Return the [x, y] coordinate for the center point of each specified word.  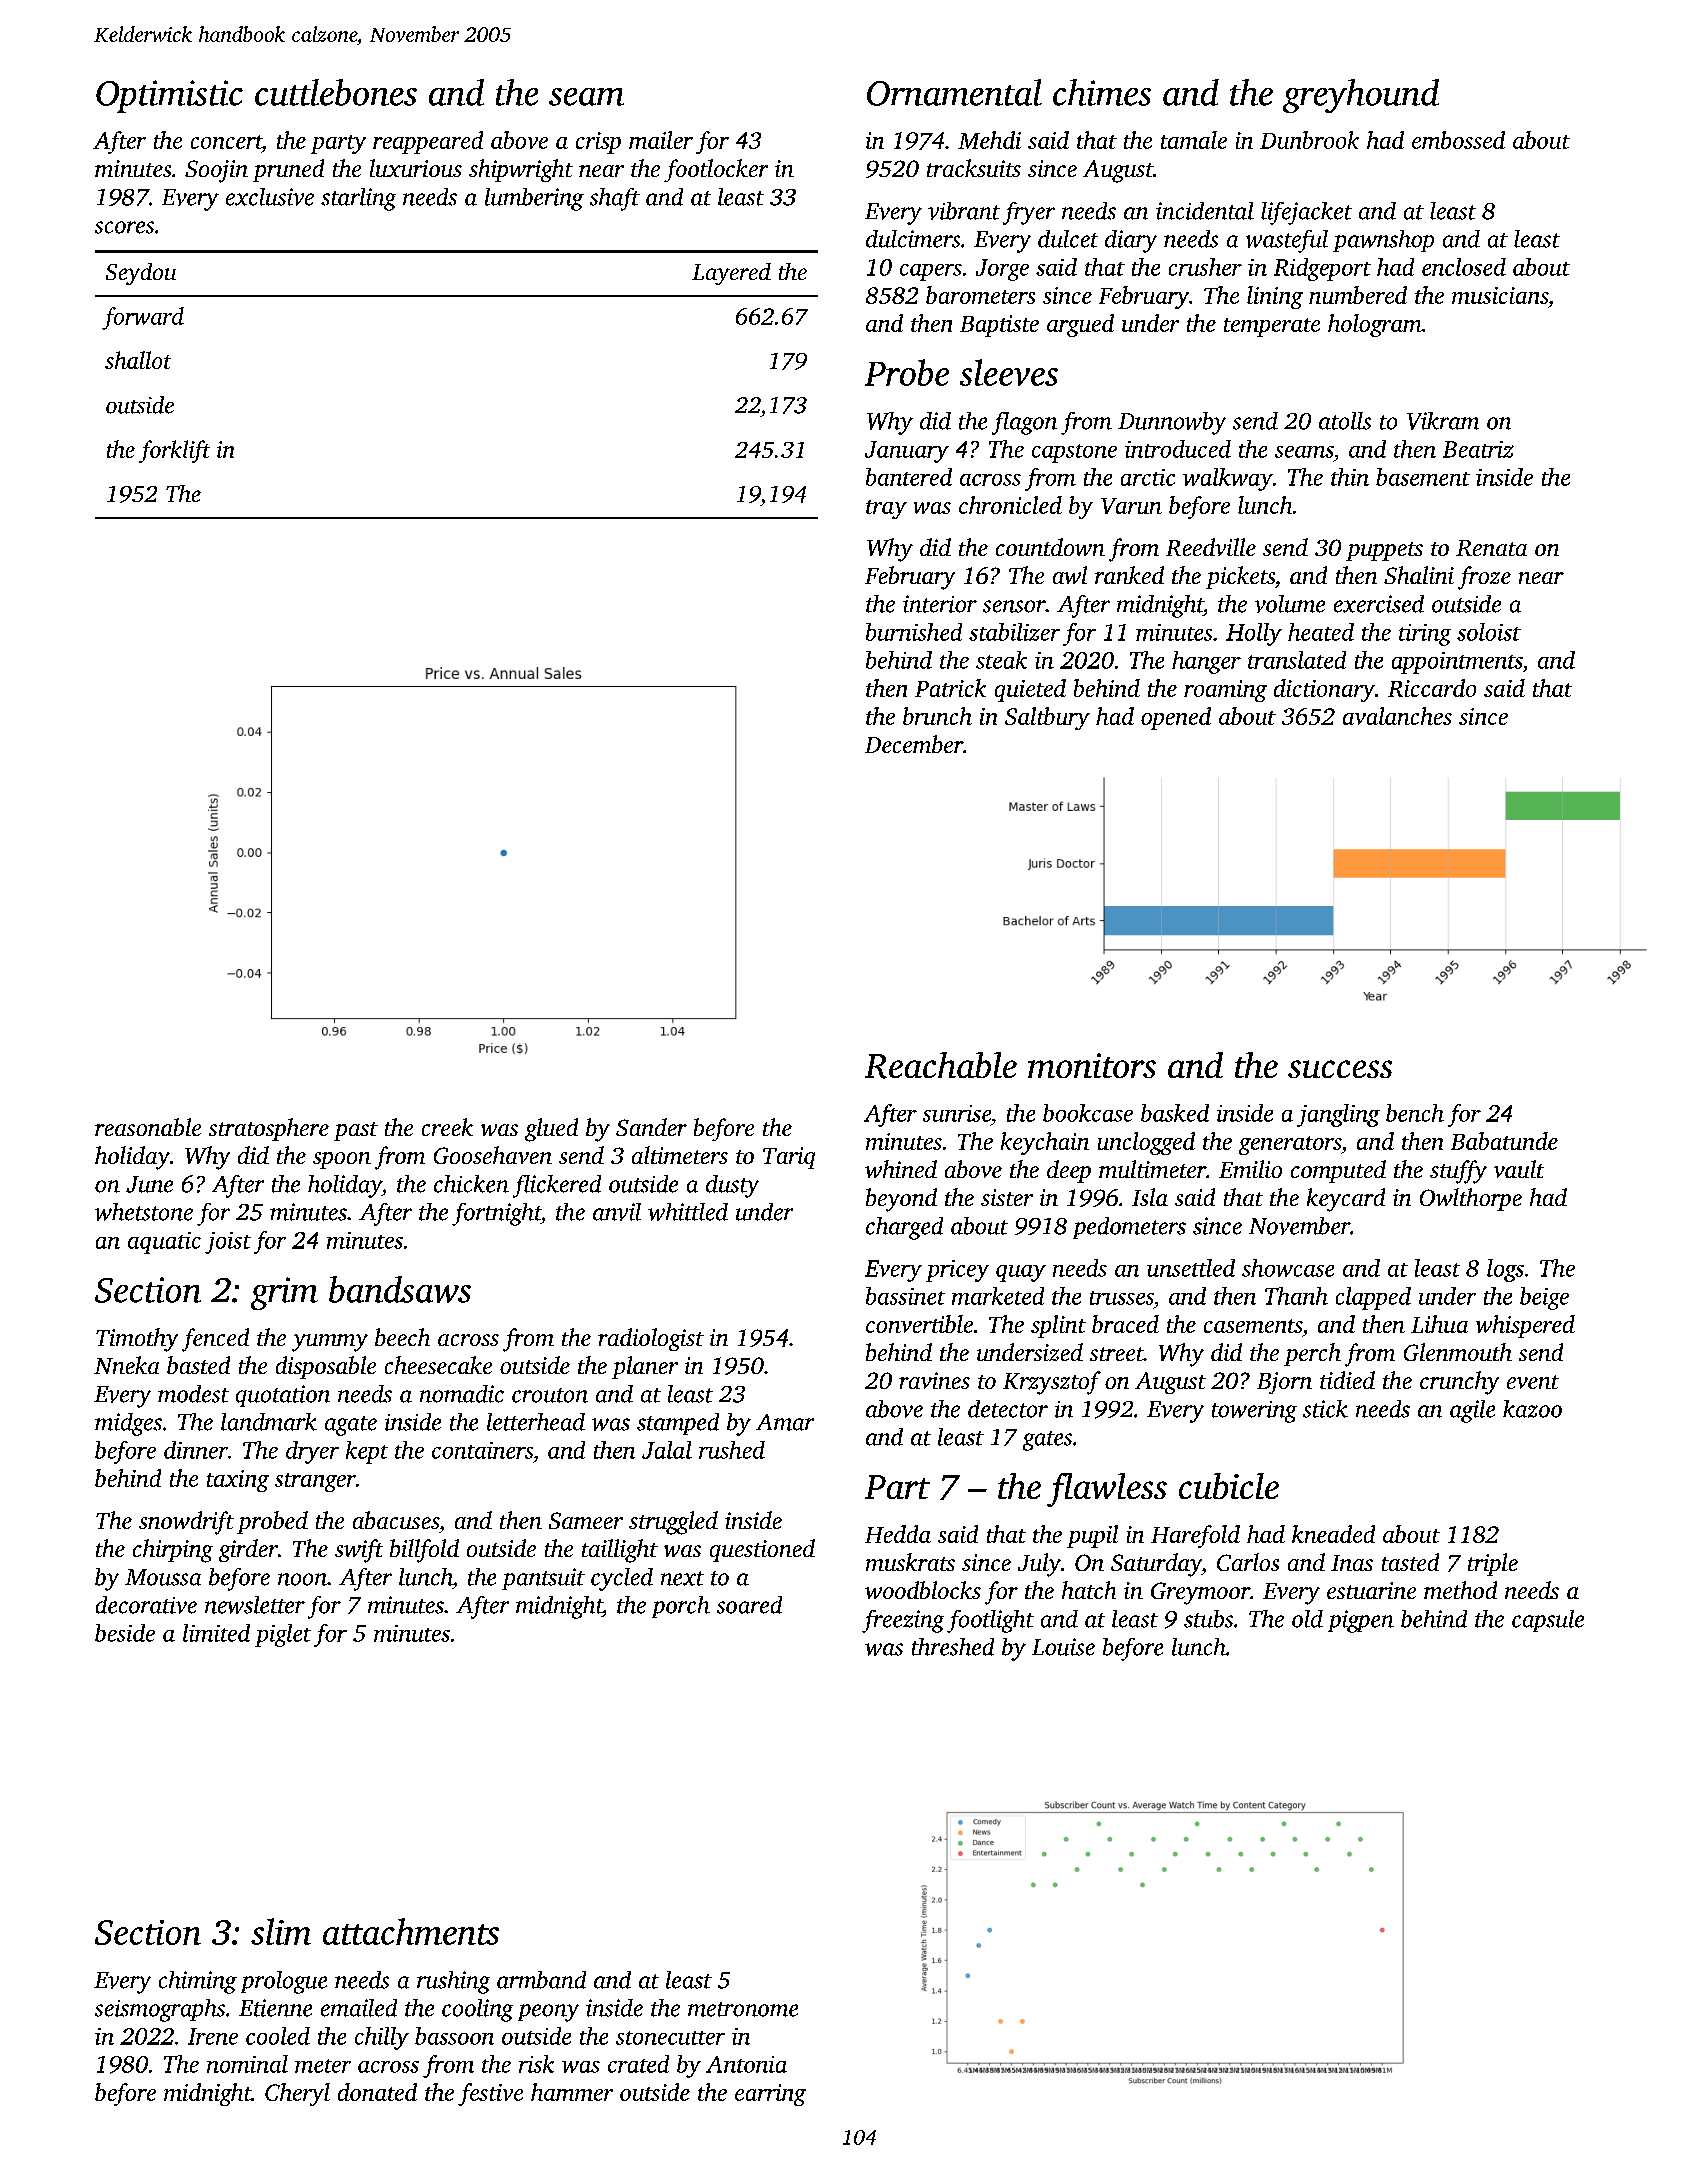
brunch [937, 716]
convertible [919, 1324]
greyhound [1361, 96]
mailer [661, 140]
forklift [174, 451]
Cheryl [297, 2094]
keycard [1346, 1200]
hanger [1206, 662]
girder [248, 1550]
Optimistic [169, 96]
